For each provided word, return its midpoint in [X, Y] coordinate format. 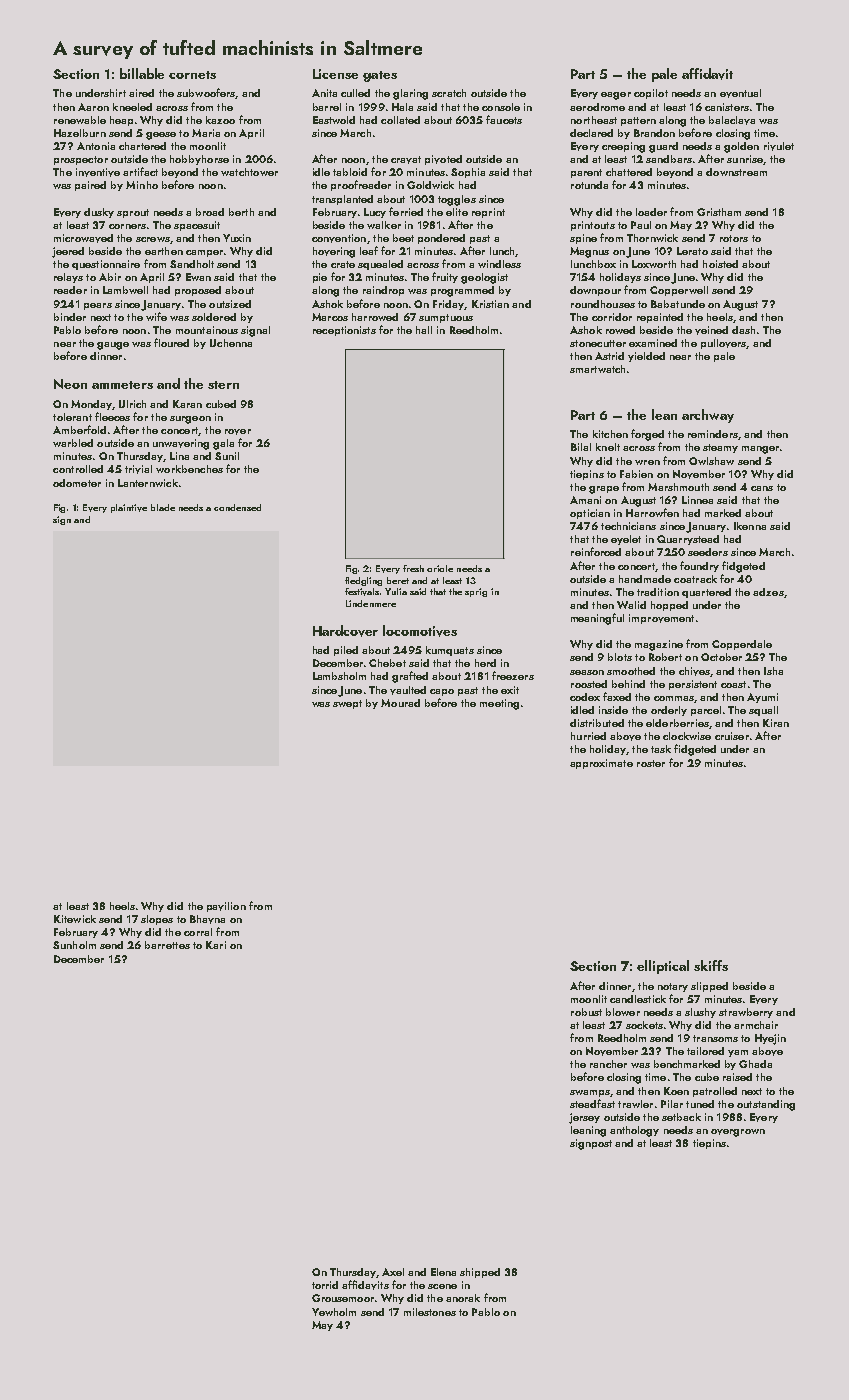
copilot [651, 94]
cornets [192, 75]
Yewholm [334, 1312]
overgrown [738, 1133]
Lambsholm [339, 676]
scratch [449, 93]
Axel [393, 1272]
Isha [773, 671]
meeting [499, 704]
